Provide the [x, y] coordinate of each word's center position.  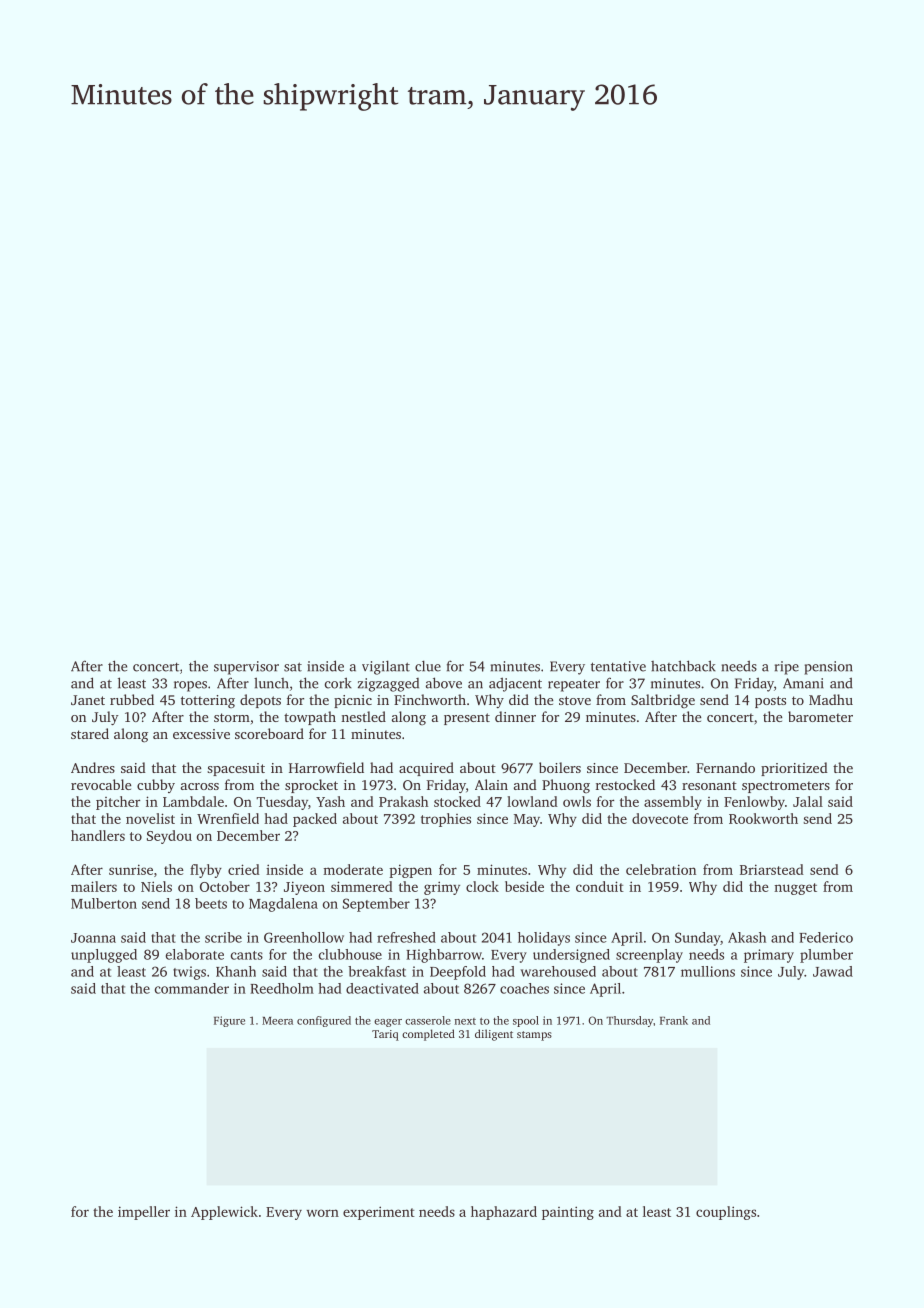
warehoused [558, 971]
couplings [726, 1213]
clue [428, 666]
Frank [674, 1020]
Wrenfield [228, 818]
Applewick [224, 1213]
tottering [208, 701]
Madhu [831, 699]
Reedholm [282, 988]
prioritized [794, 769]
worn [322, 1213]
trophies [446, 820]
